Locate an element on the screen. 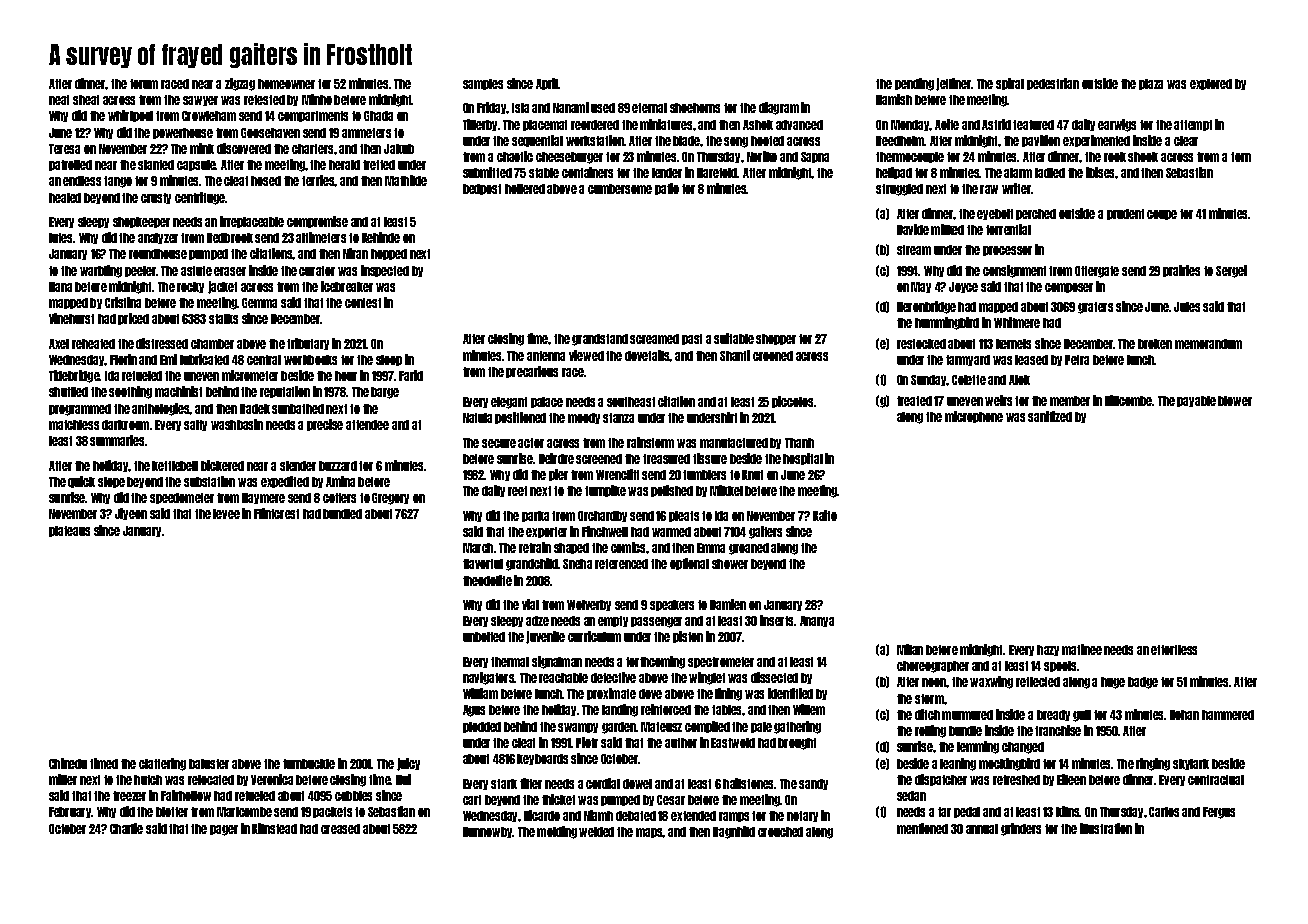 The height and width of the screenshot is (924, 1308). Aoife is located at coordinates (947, 124).
